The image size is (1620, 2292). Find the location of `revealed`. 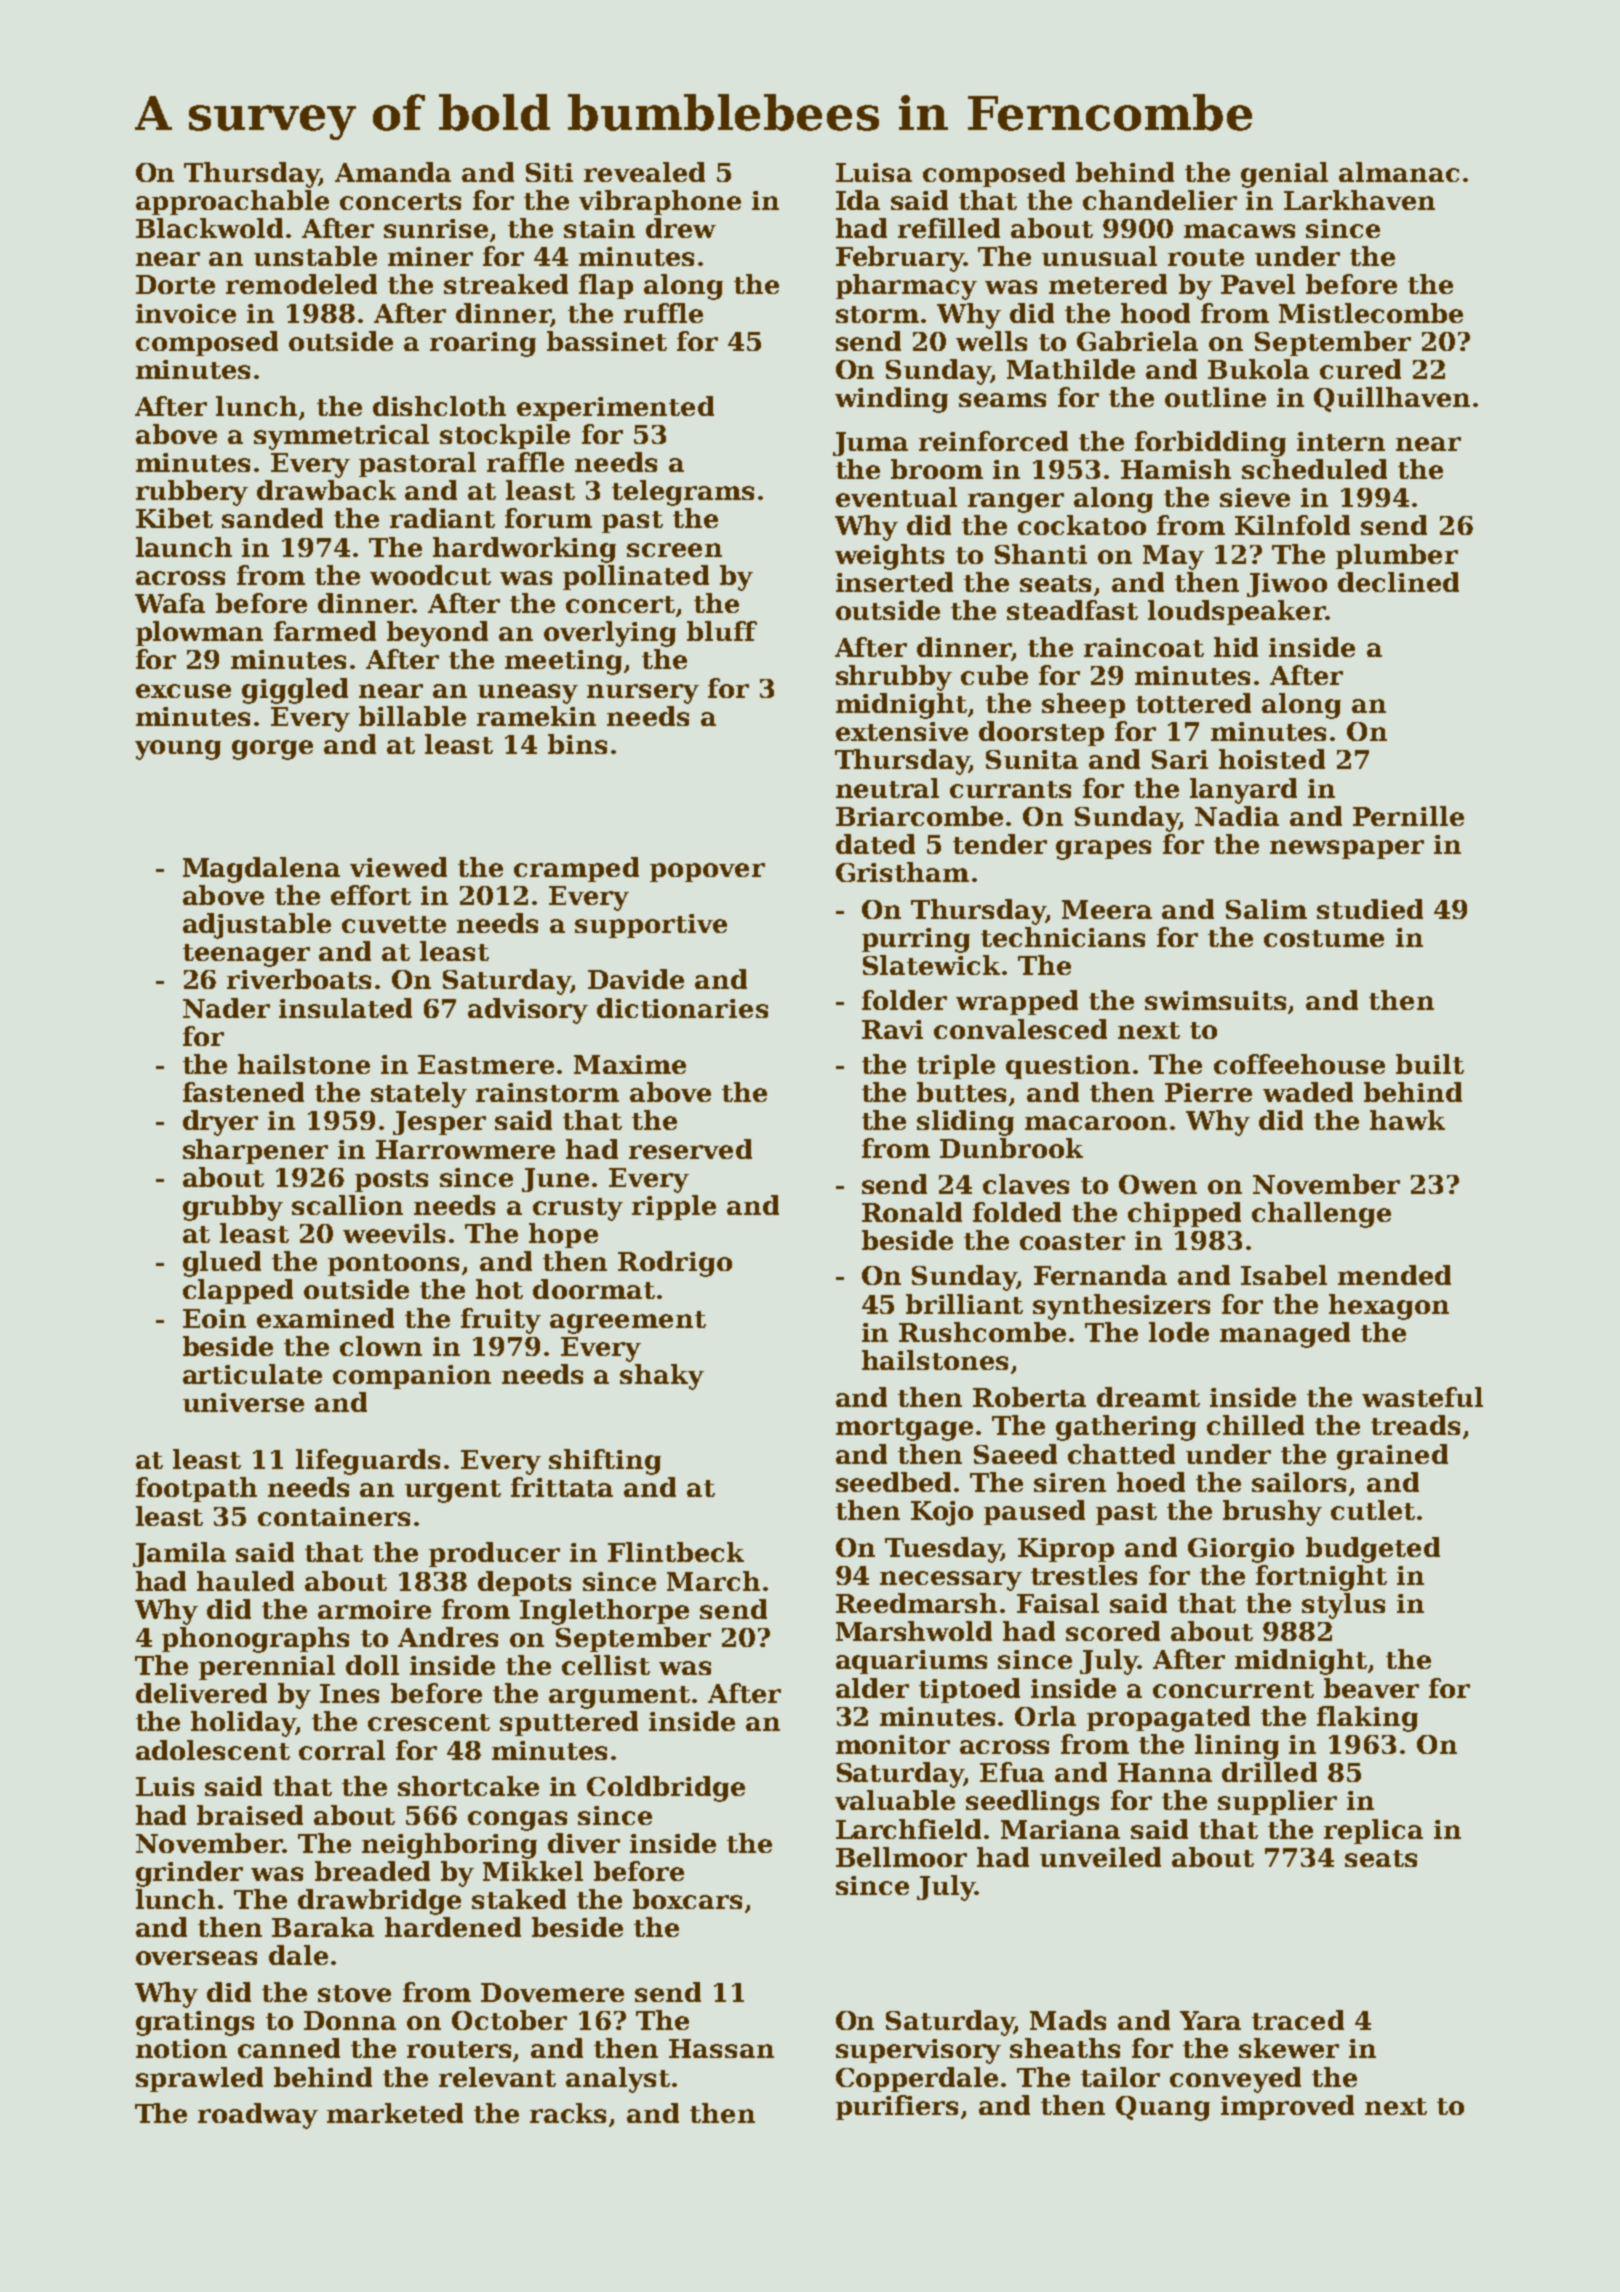

revealed is located at coordinates (644, 172).
